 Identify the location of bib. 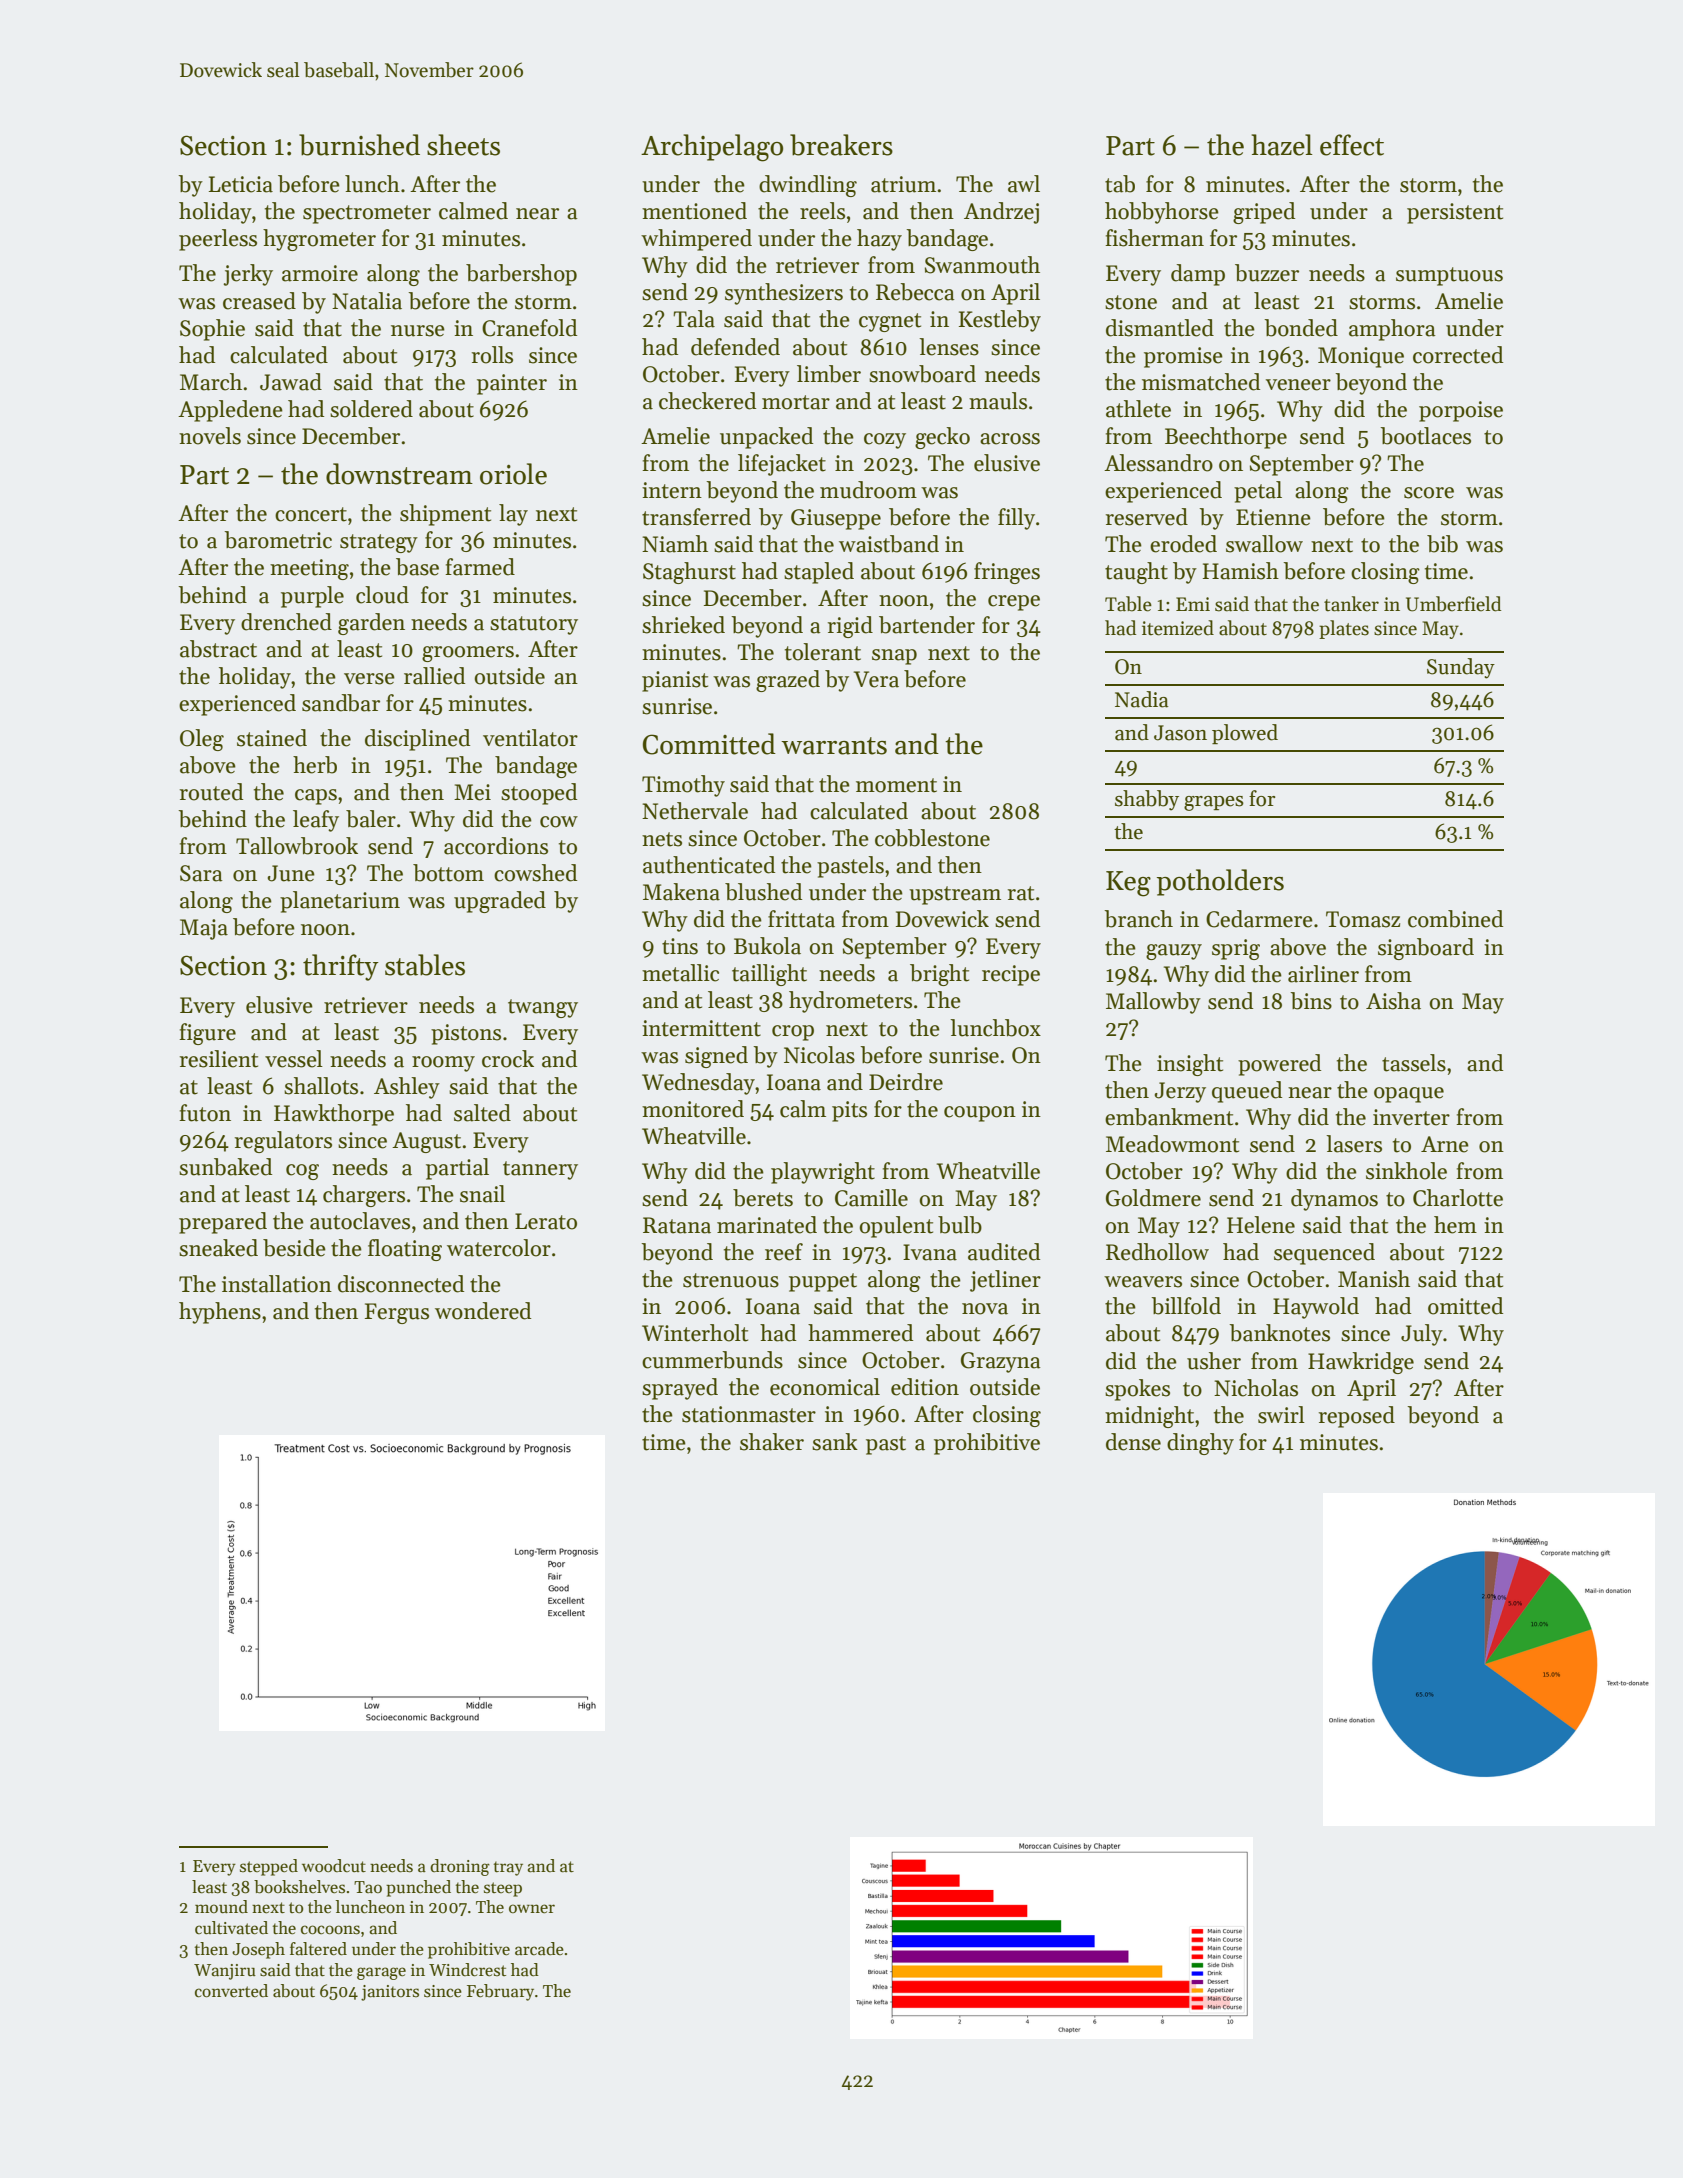
(1442, 544).
